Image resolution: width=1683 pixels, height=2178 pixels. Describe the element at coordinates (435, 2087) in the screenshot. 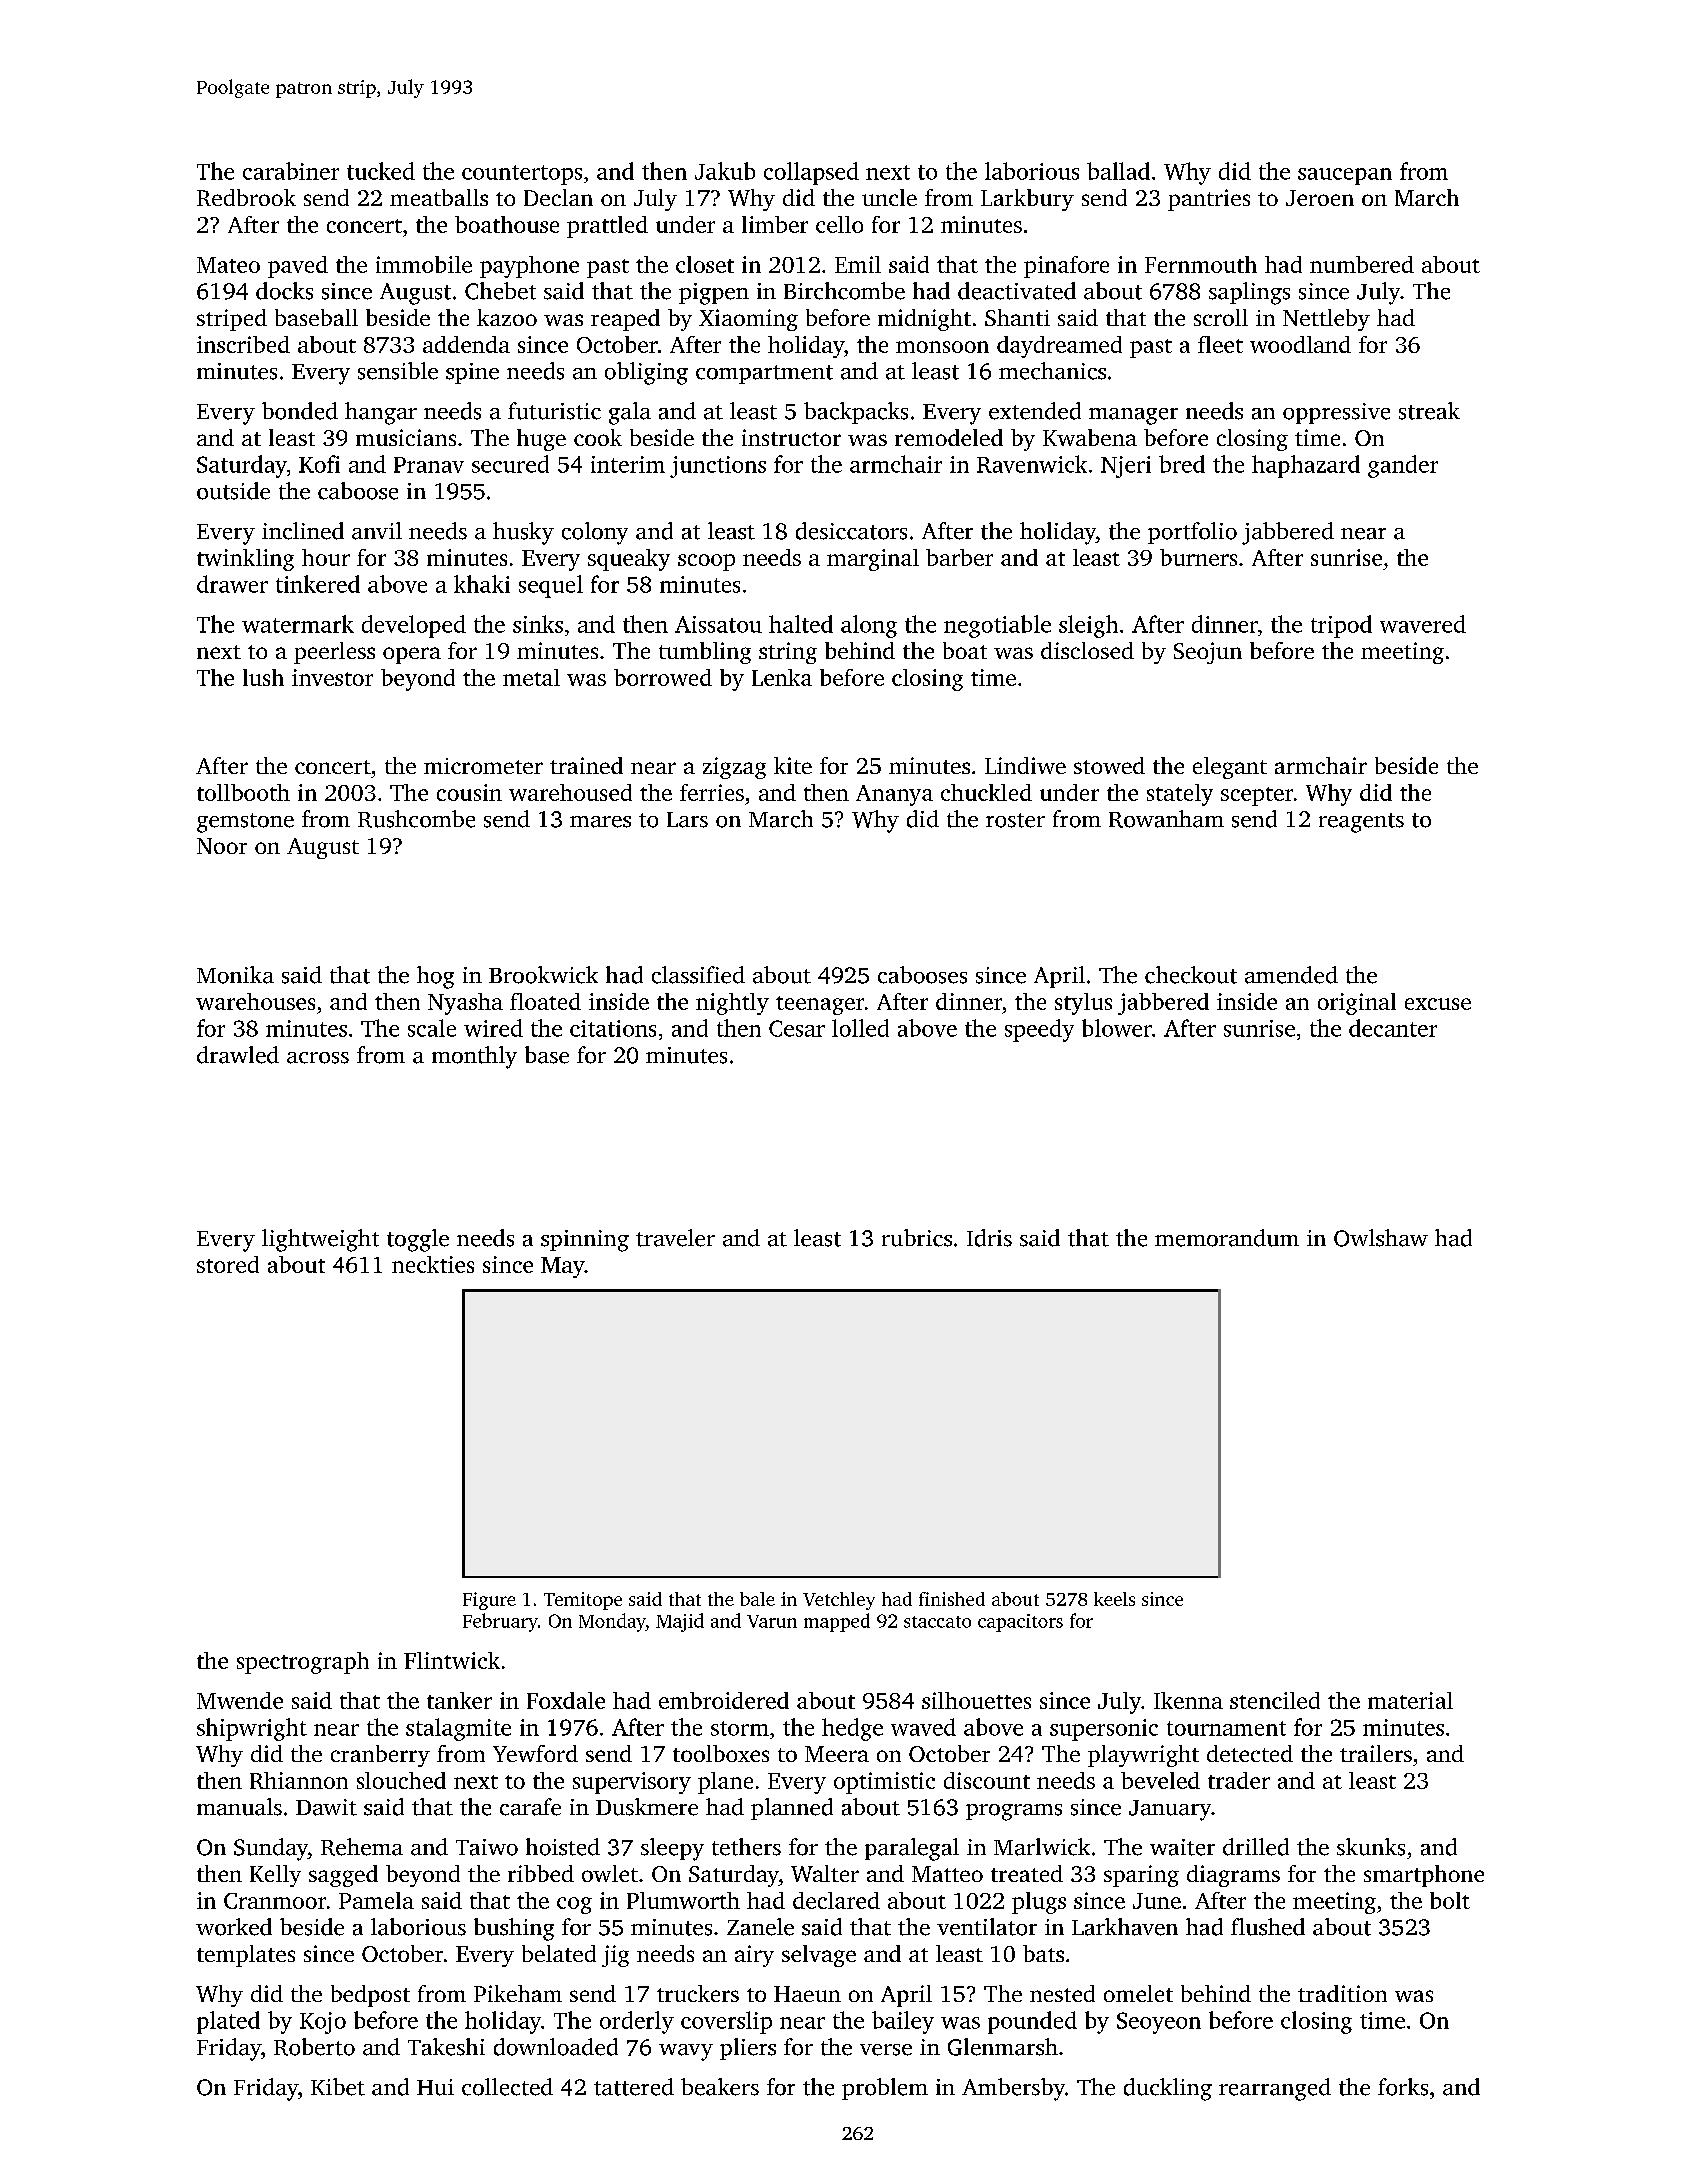

I see `Hui` at that location.
